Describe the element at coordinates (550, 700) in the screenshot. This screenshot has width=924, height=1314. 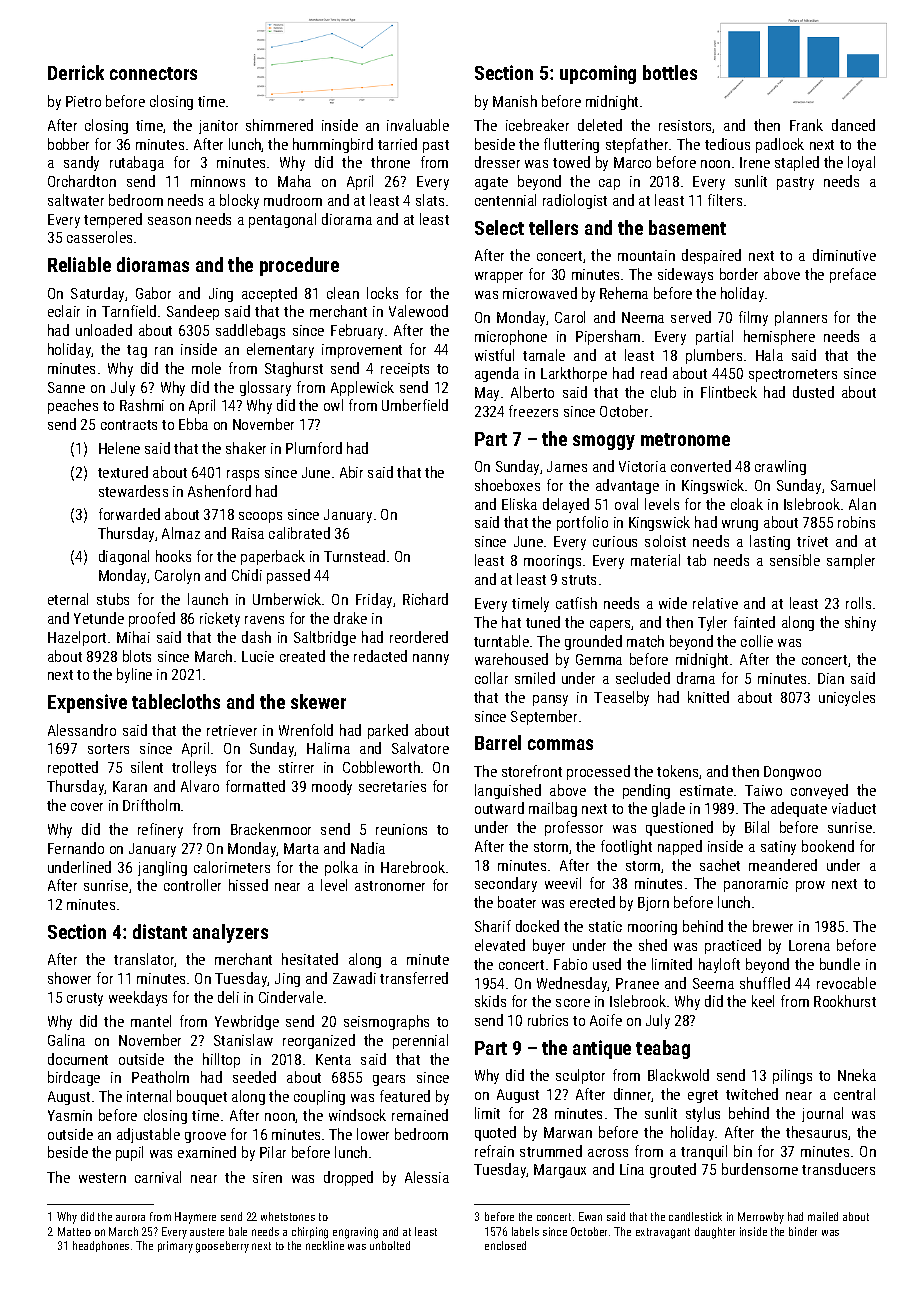
I see `pansy` at that location.
